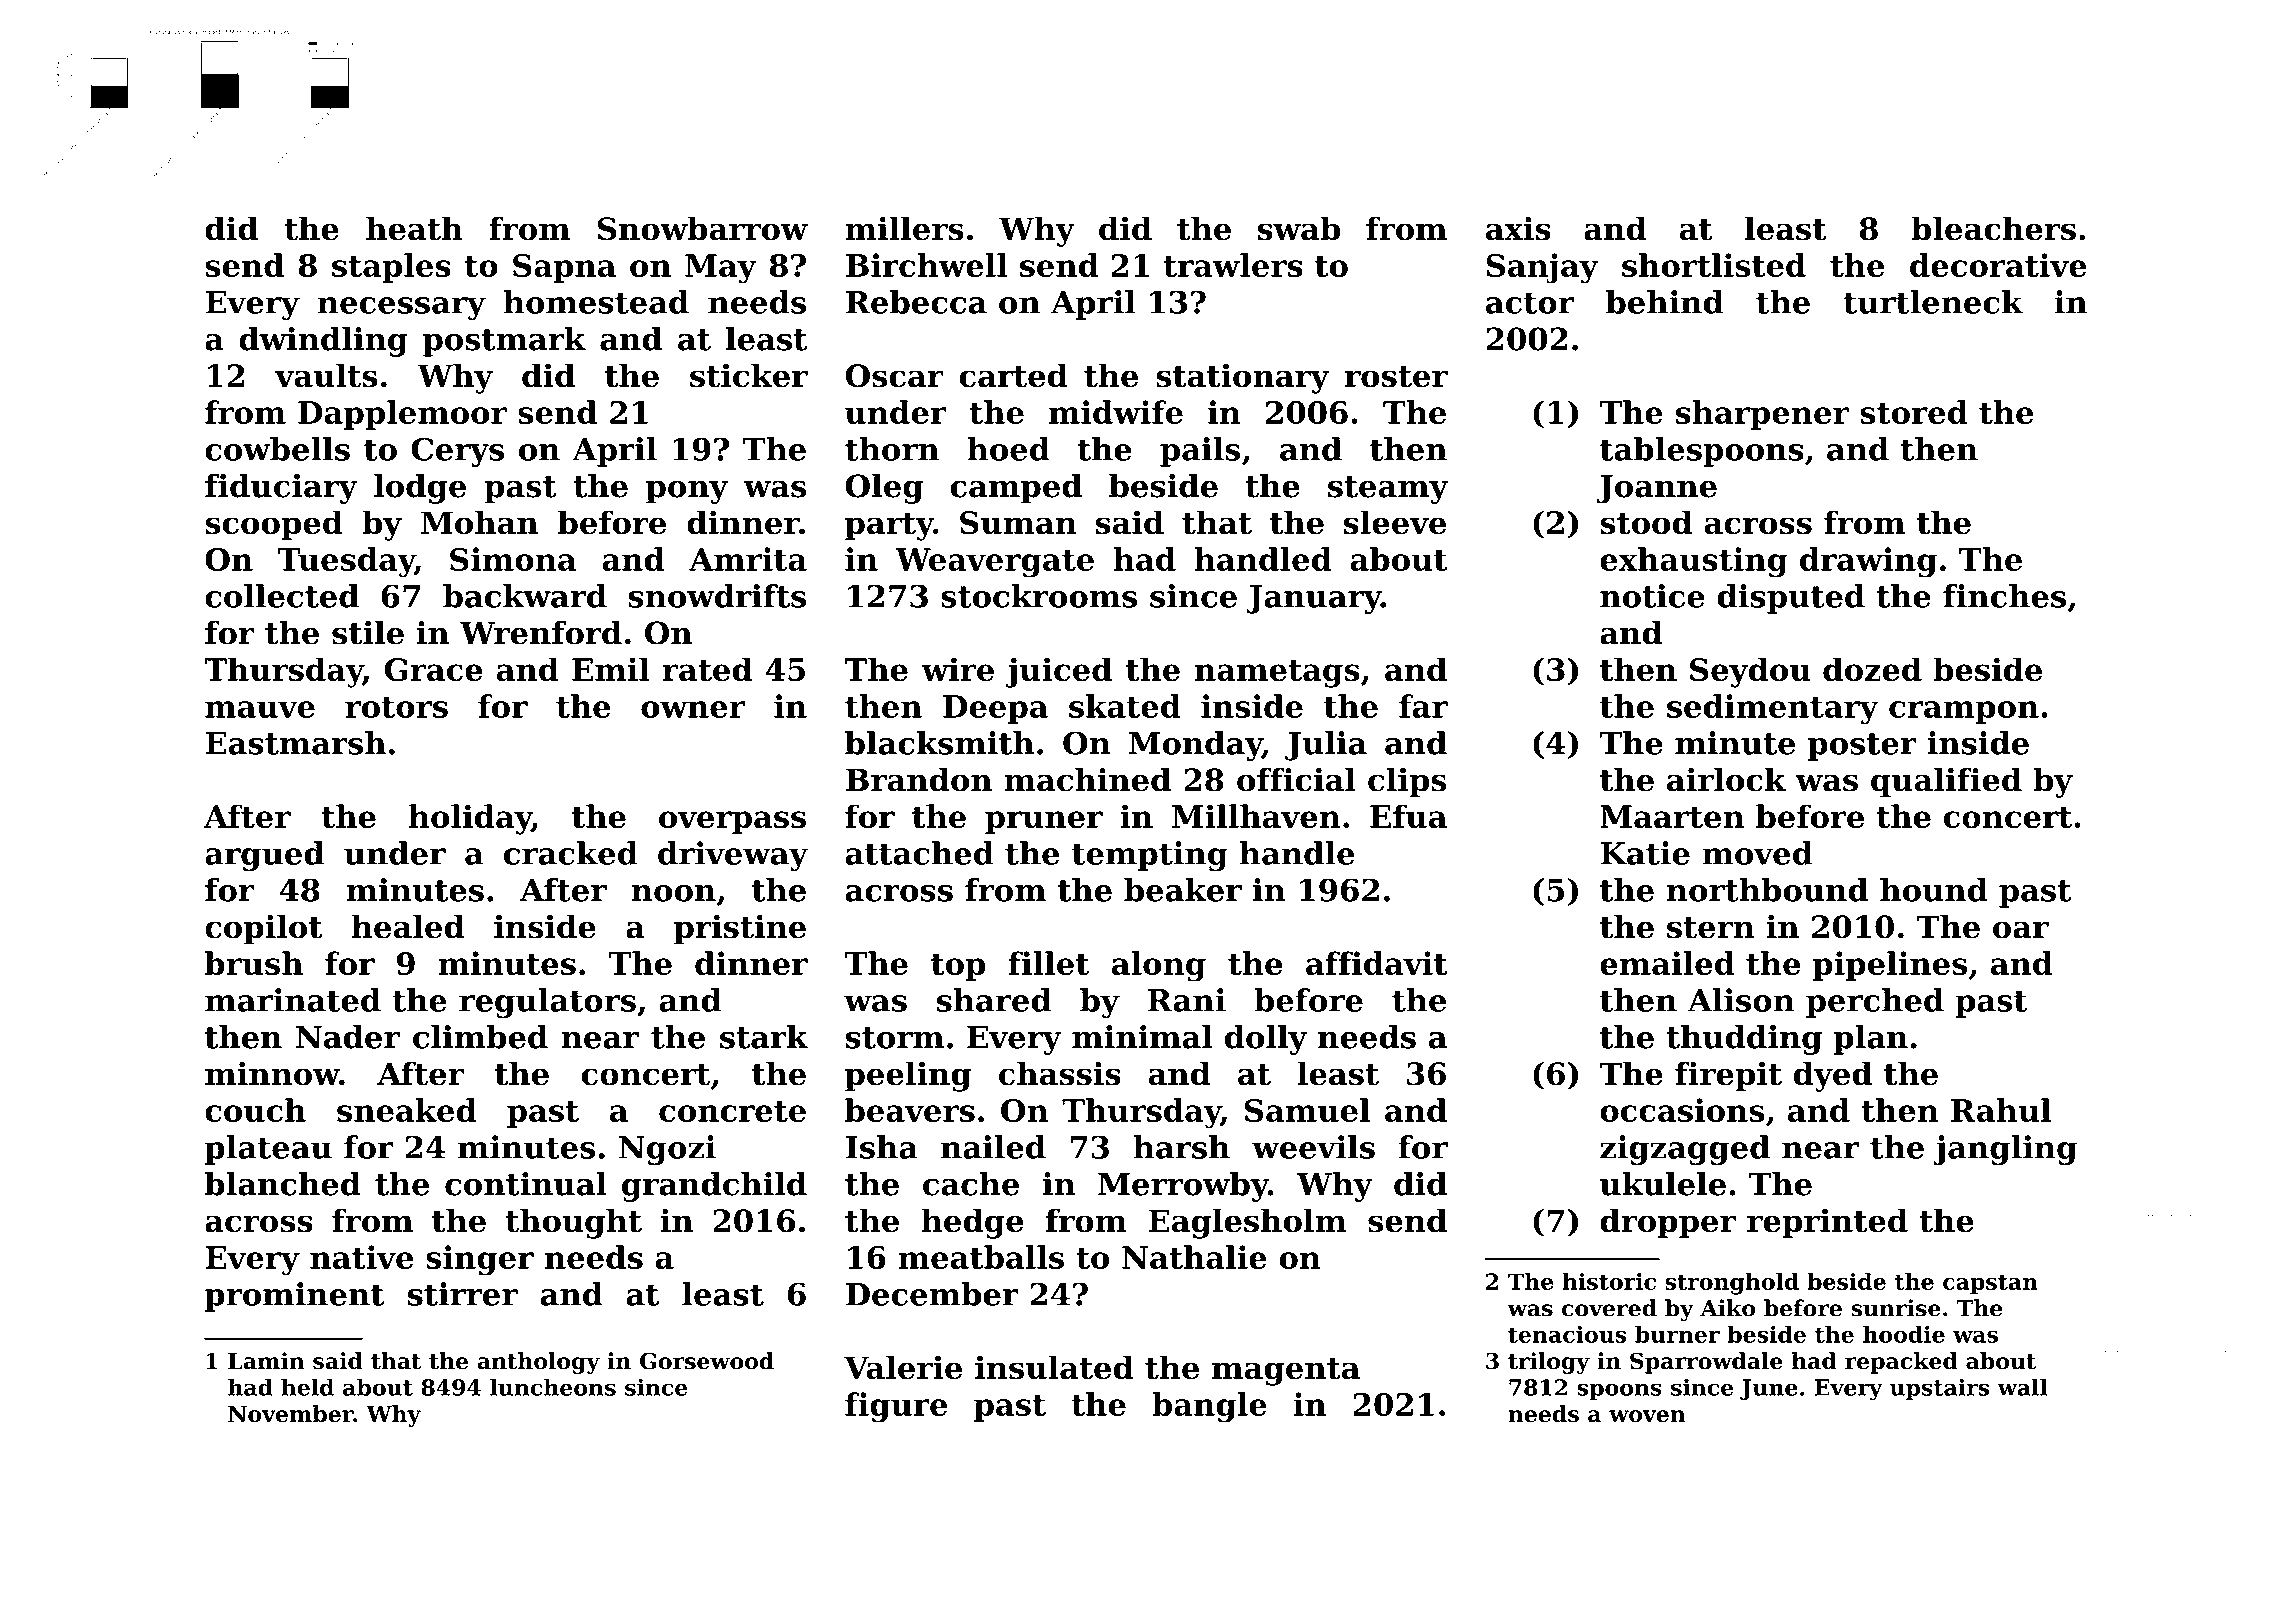 This image has width=2292, height=1620. Describe the element at coordinates (1875, 1003) in the image. I see `perched` at that location.
